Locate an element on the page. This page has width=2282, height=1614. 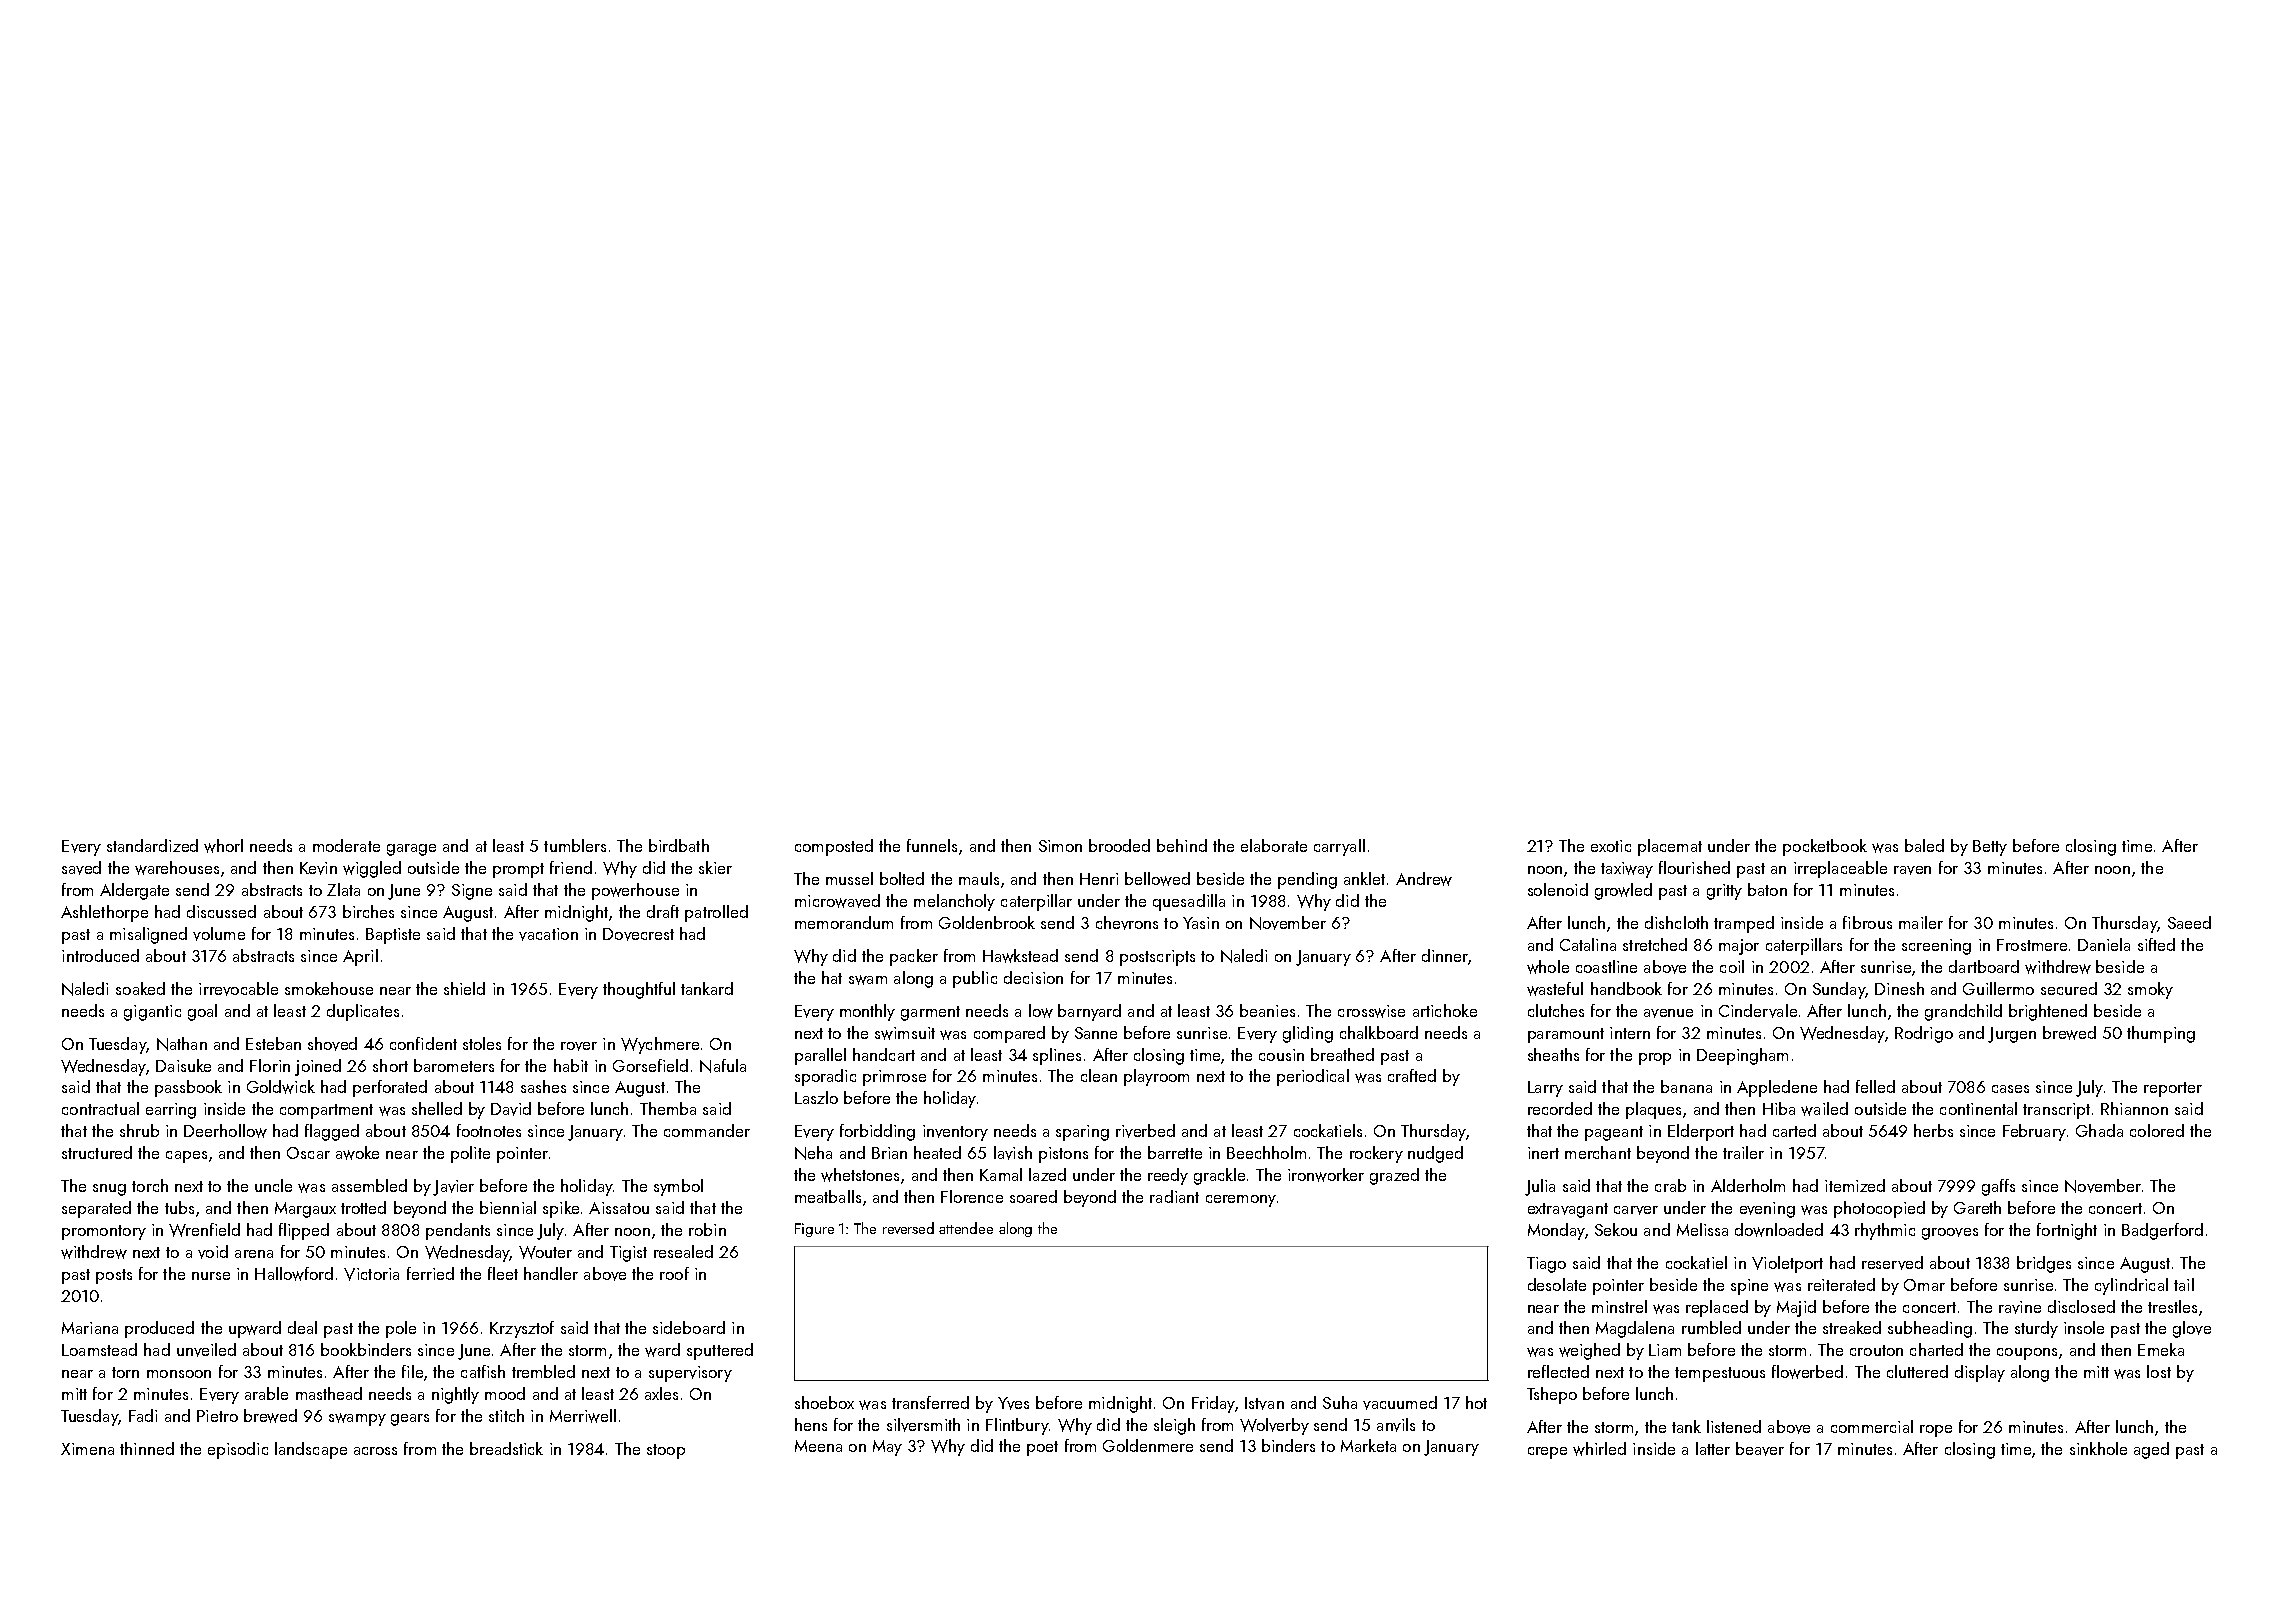
placemat is located at coordinates (1670, 847).
